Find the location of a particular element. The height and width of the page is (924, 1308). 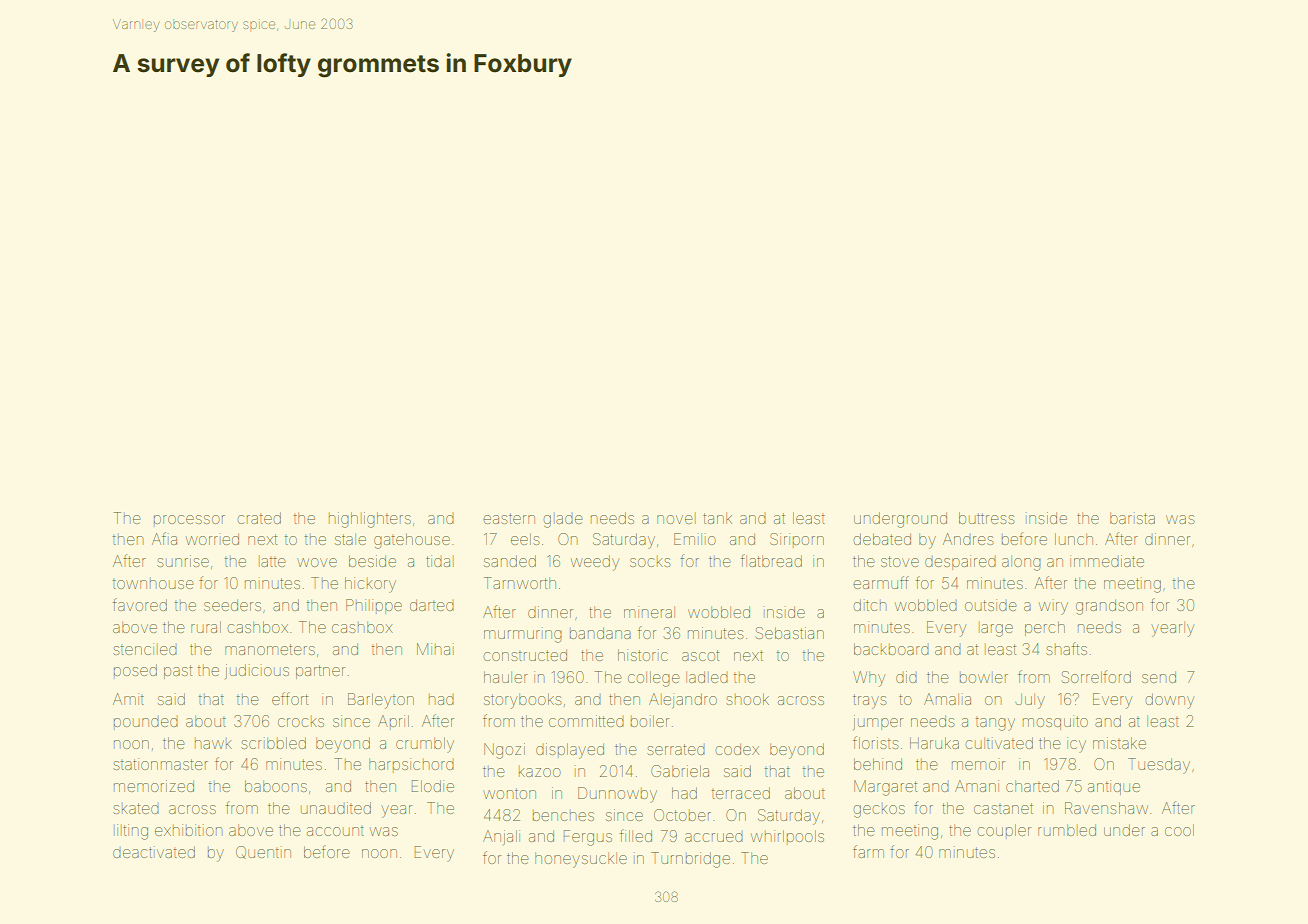

bowler is located at coordinates (984, 678).
